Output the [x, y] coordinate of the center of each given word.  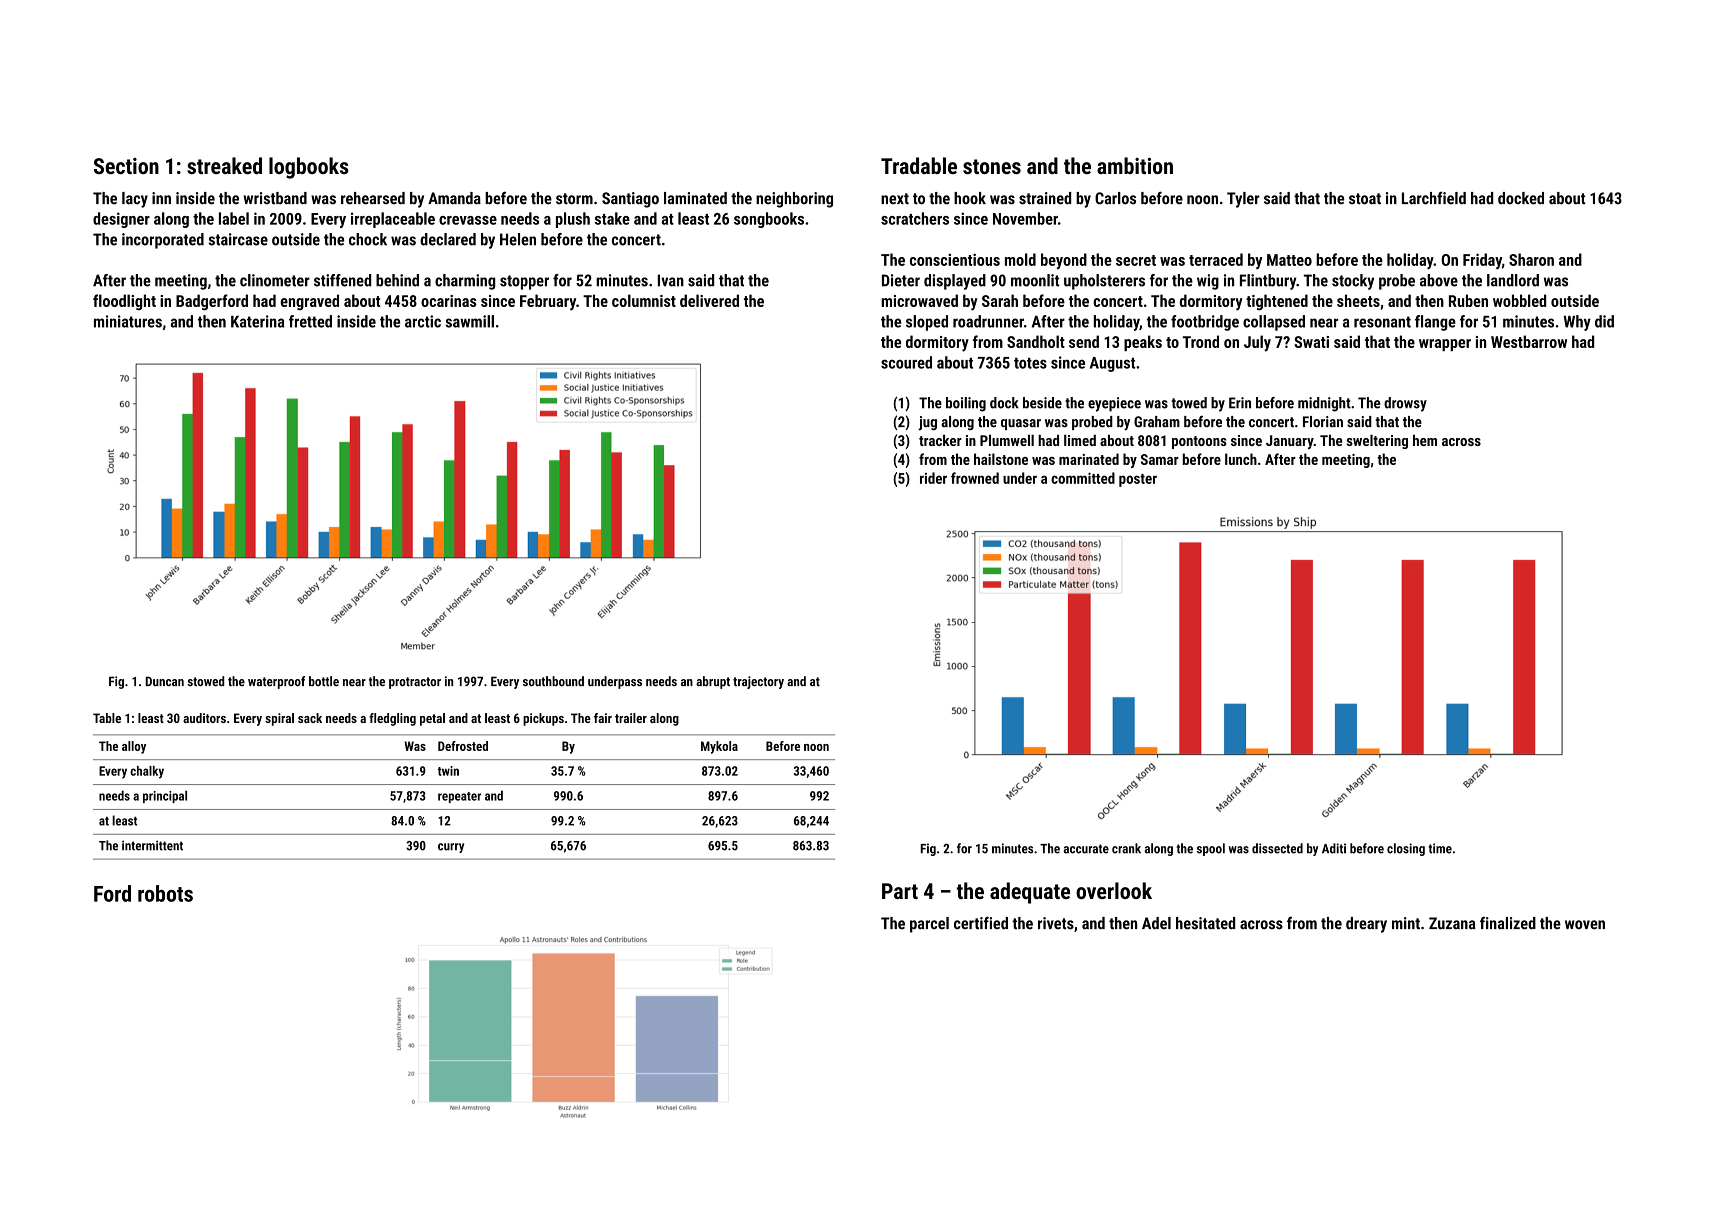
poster [1138, 480]
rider [933, 478]
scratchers [915, 218]
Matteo [1289, 260]
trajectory [758, 682]
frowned [975, 478]
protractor [415, 683]
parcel [929, 925]
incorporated [163, 241]
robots [165, 893]
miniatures [128, 321]
